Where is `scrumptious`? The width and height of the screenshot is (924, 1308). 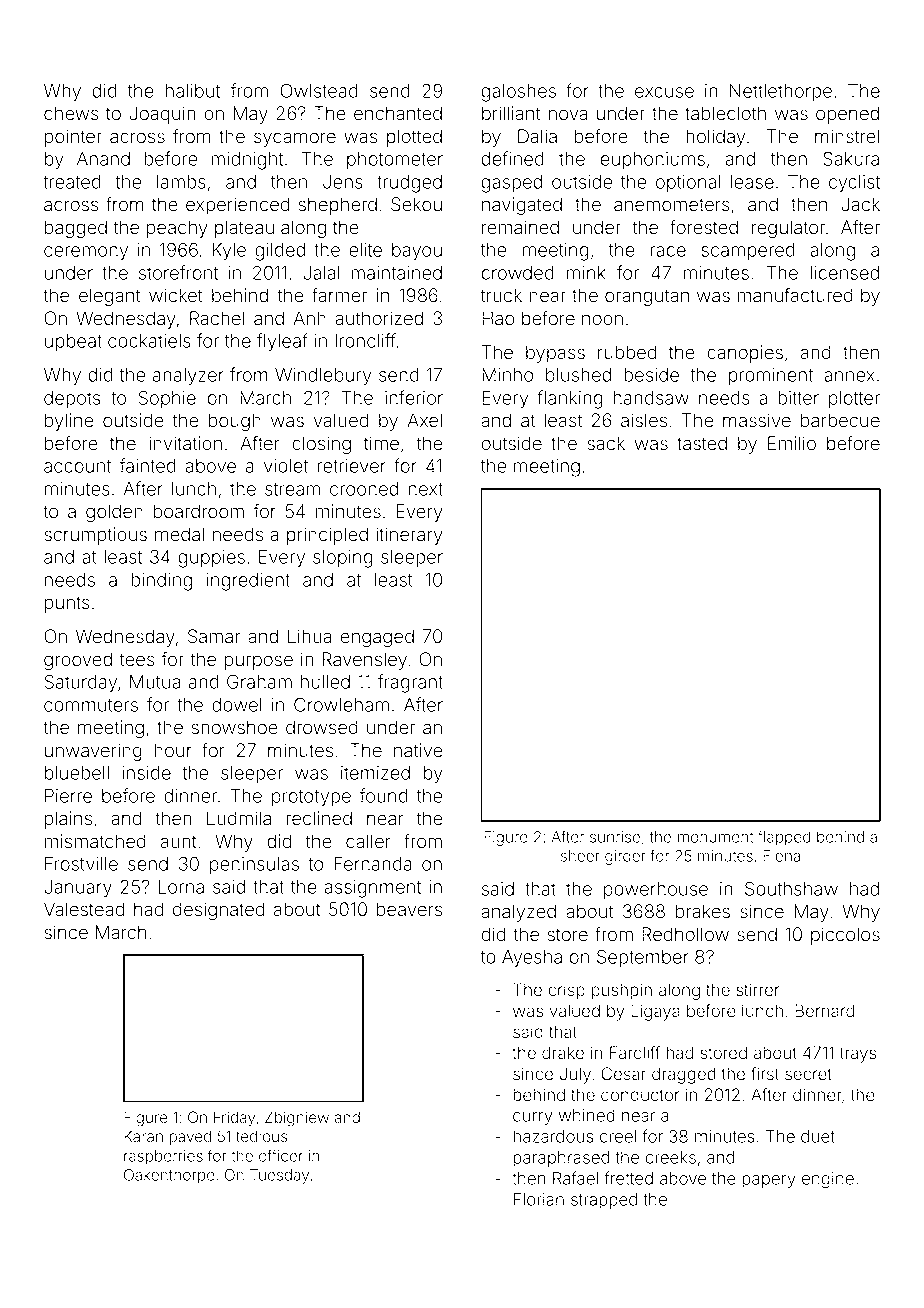
scrumptious is located at coordinates (95, 536).
